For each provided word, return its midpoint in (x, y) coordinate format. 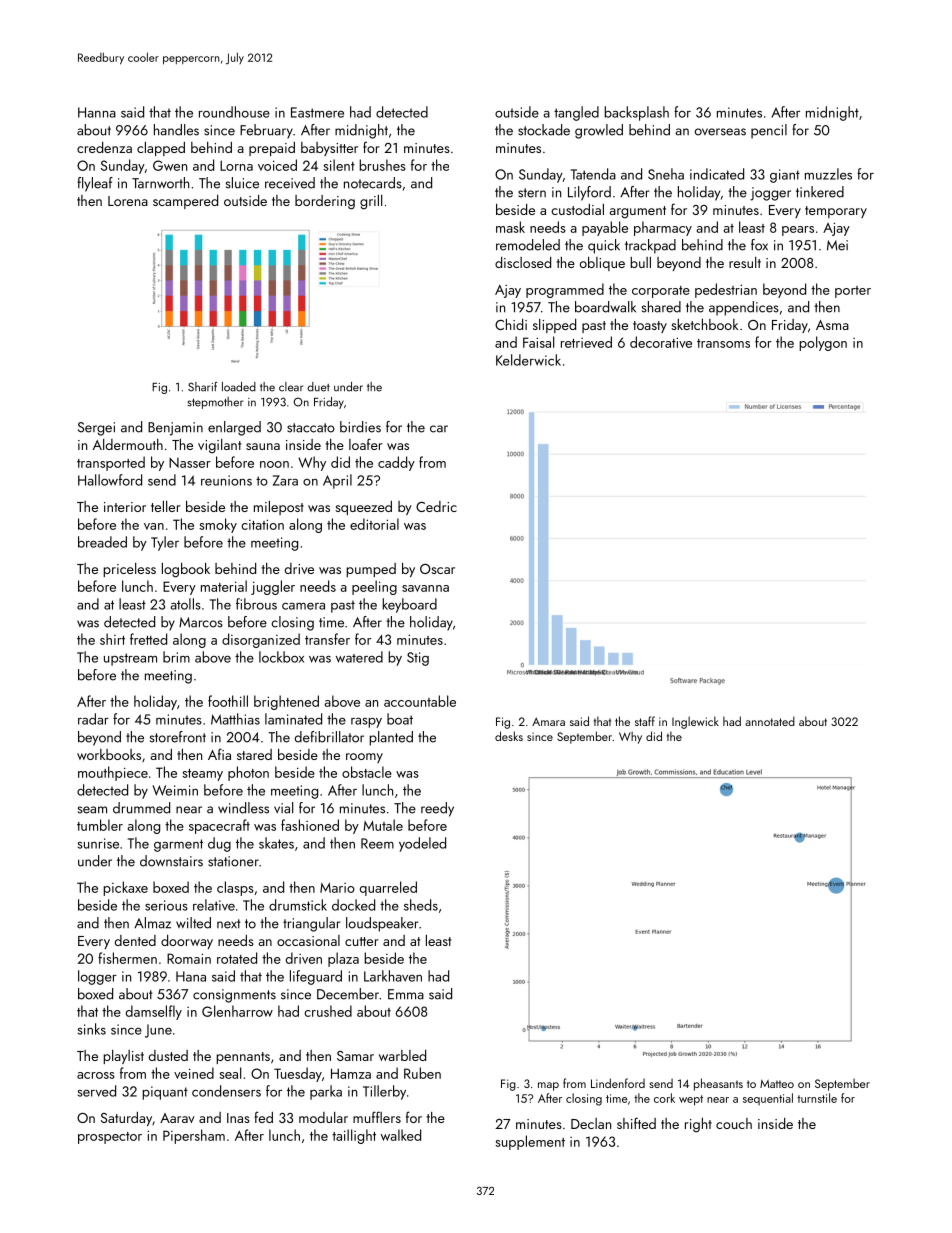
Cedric (436, 506)
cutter (362, 941)
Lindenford (618, 1083)
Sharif (202, 387)
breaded (102, 542)
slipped (554, 326)
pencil (769, 131)
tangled (576, 113)
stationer (233, 861)
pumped (371, 570)
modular (323, 1117)
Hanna (97, 112)
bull (640, 262)
